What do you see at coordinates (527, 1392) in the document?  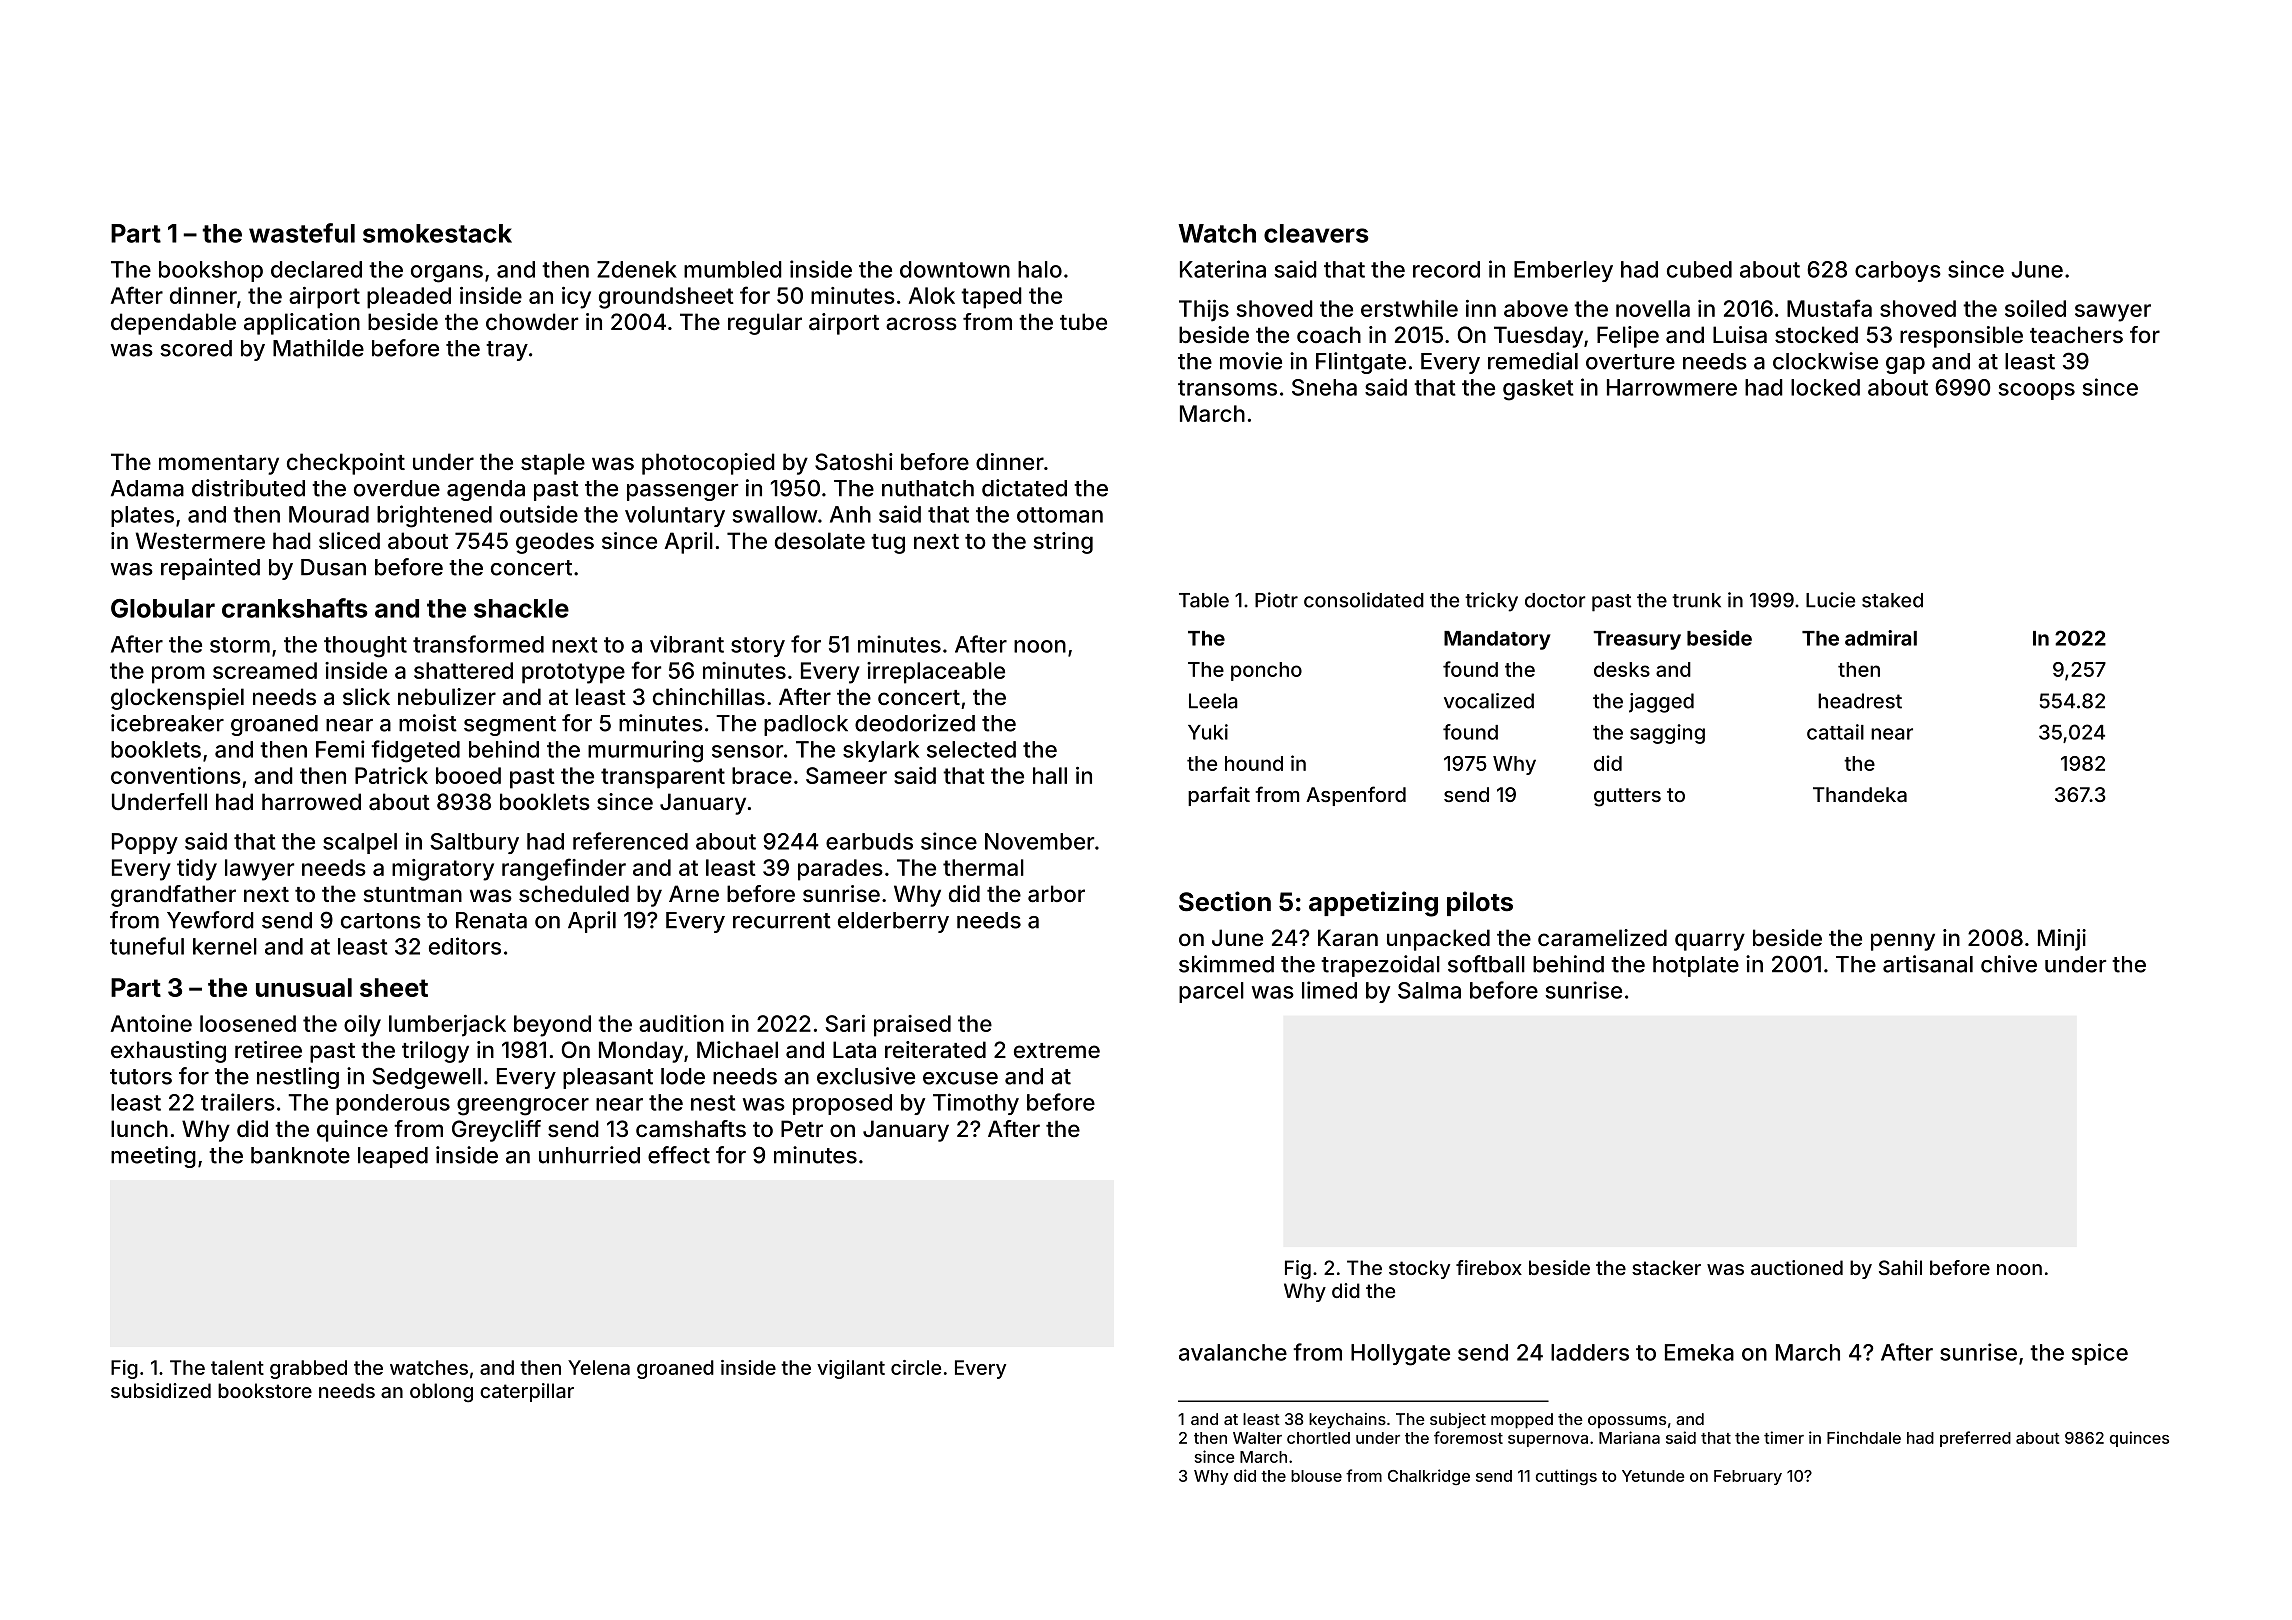 I see `caterpillar` at bounding box center [527, 1392].
